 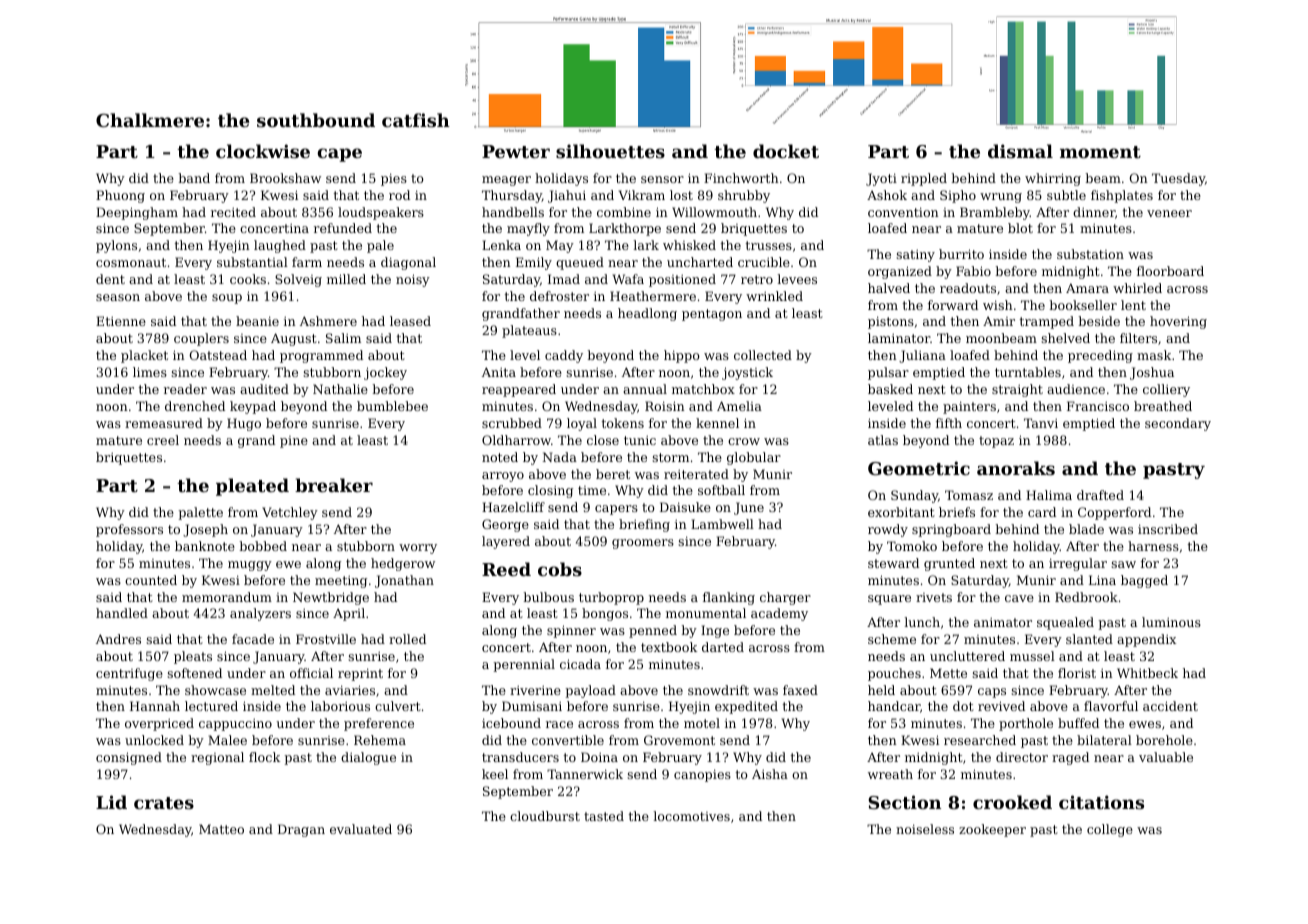 I want to click on audited, so click(x=264, y=389).
